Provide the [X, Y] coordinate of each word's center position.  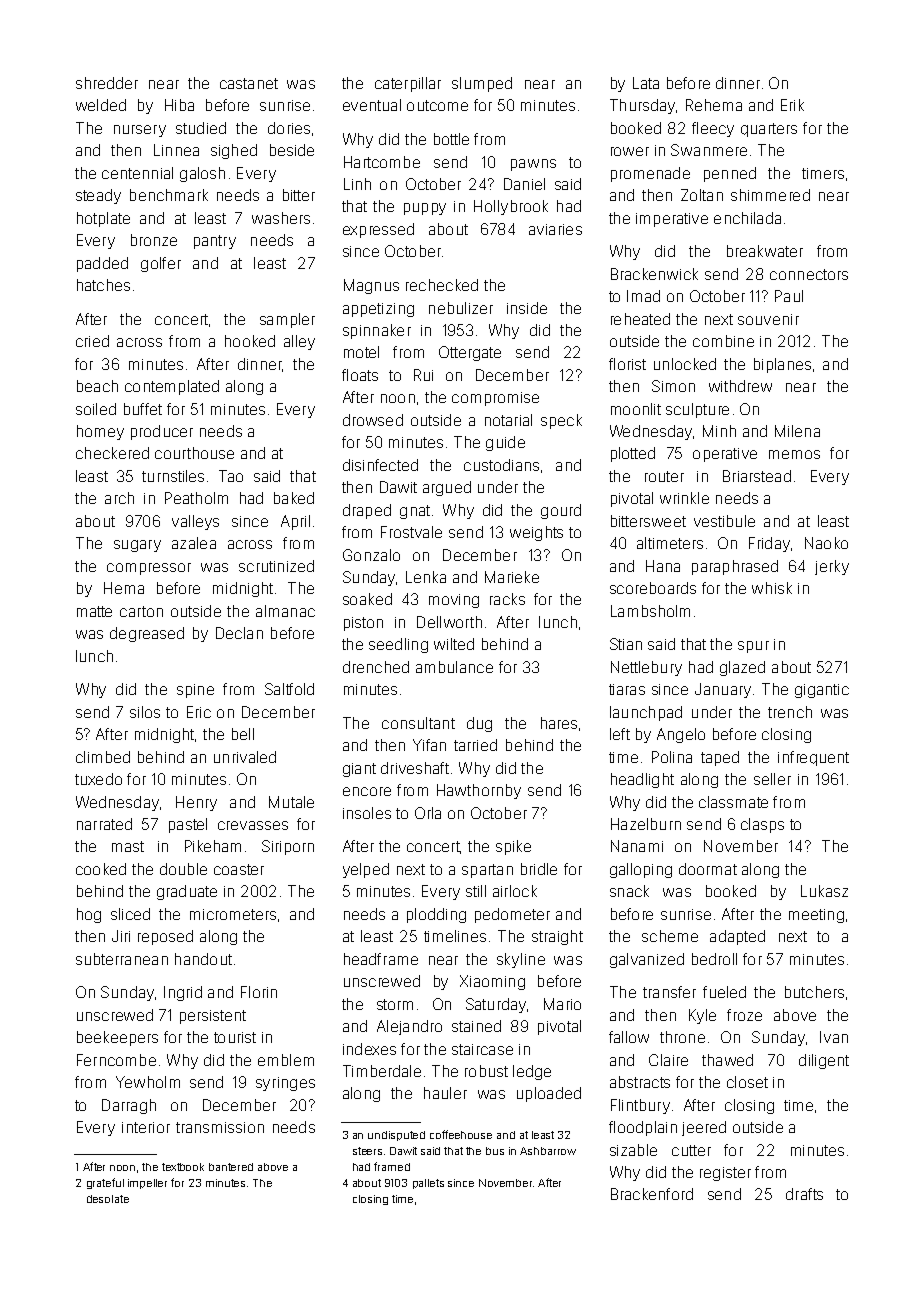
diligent [824, 1061]
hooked [250, 341]
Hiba [179, 105]
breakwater [765, 251]
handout [203, 959]
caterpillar [408, 84]
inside [527, 308]
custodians [501, 465]
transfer [669, 992]
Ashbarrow [548, 1151]
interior [146, 1127]
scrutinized [276, 566]
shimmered [770, 195]
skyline [521, 960]
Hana [663, 566]
